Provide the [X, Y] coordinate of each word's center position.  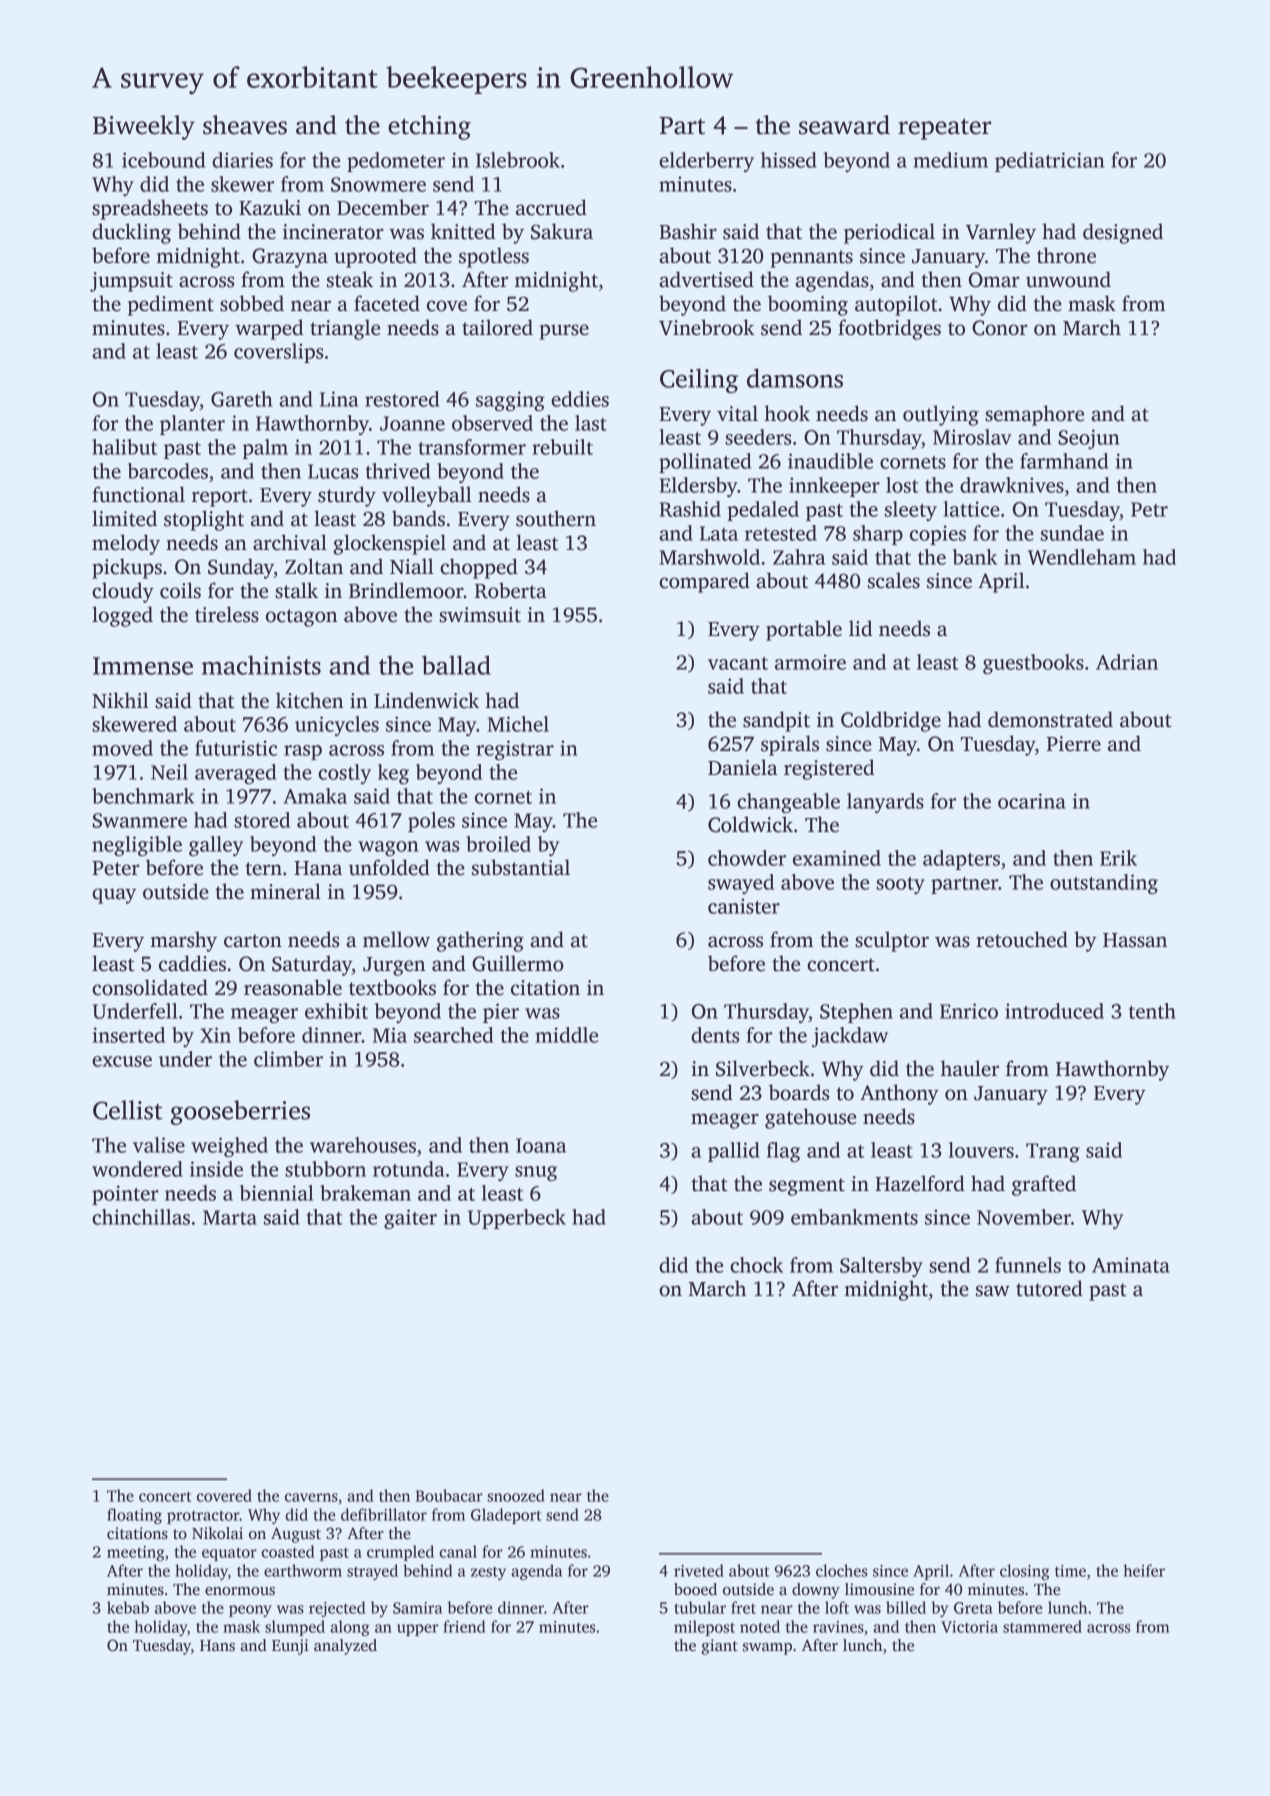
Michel [518, 724]
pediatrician [1049, 162]
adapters [961, 860]
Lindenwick [426, 700]
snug [536, 1173]
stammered [1042, 1626]
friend [464, 1626]
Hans [217, 1645]
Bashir [688, 231]
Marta [230, 1217]
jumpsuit [131, 282]
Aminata [1131, 1265]
